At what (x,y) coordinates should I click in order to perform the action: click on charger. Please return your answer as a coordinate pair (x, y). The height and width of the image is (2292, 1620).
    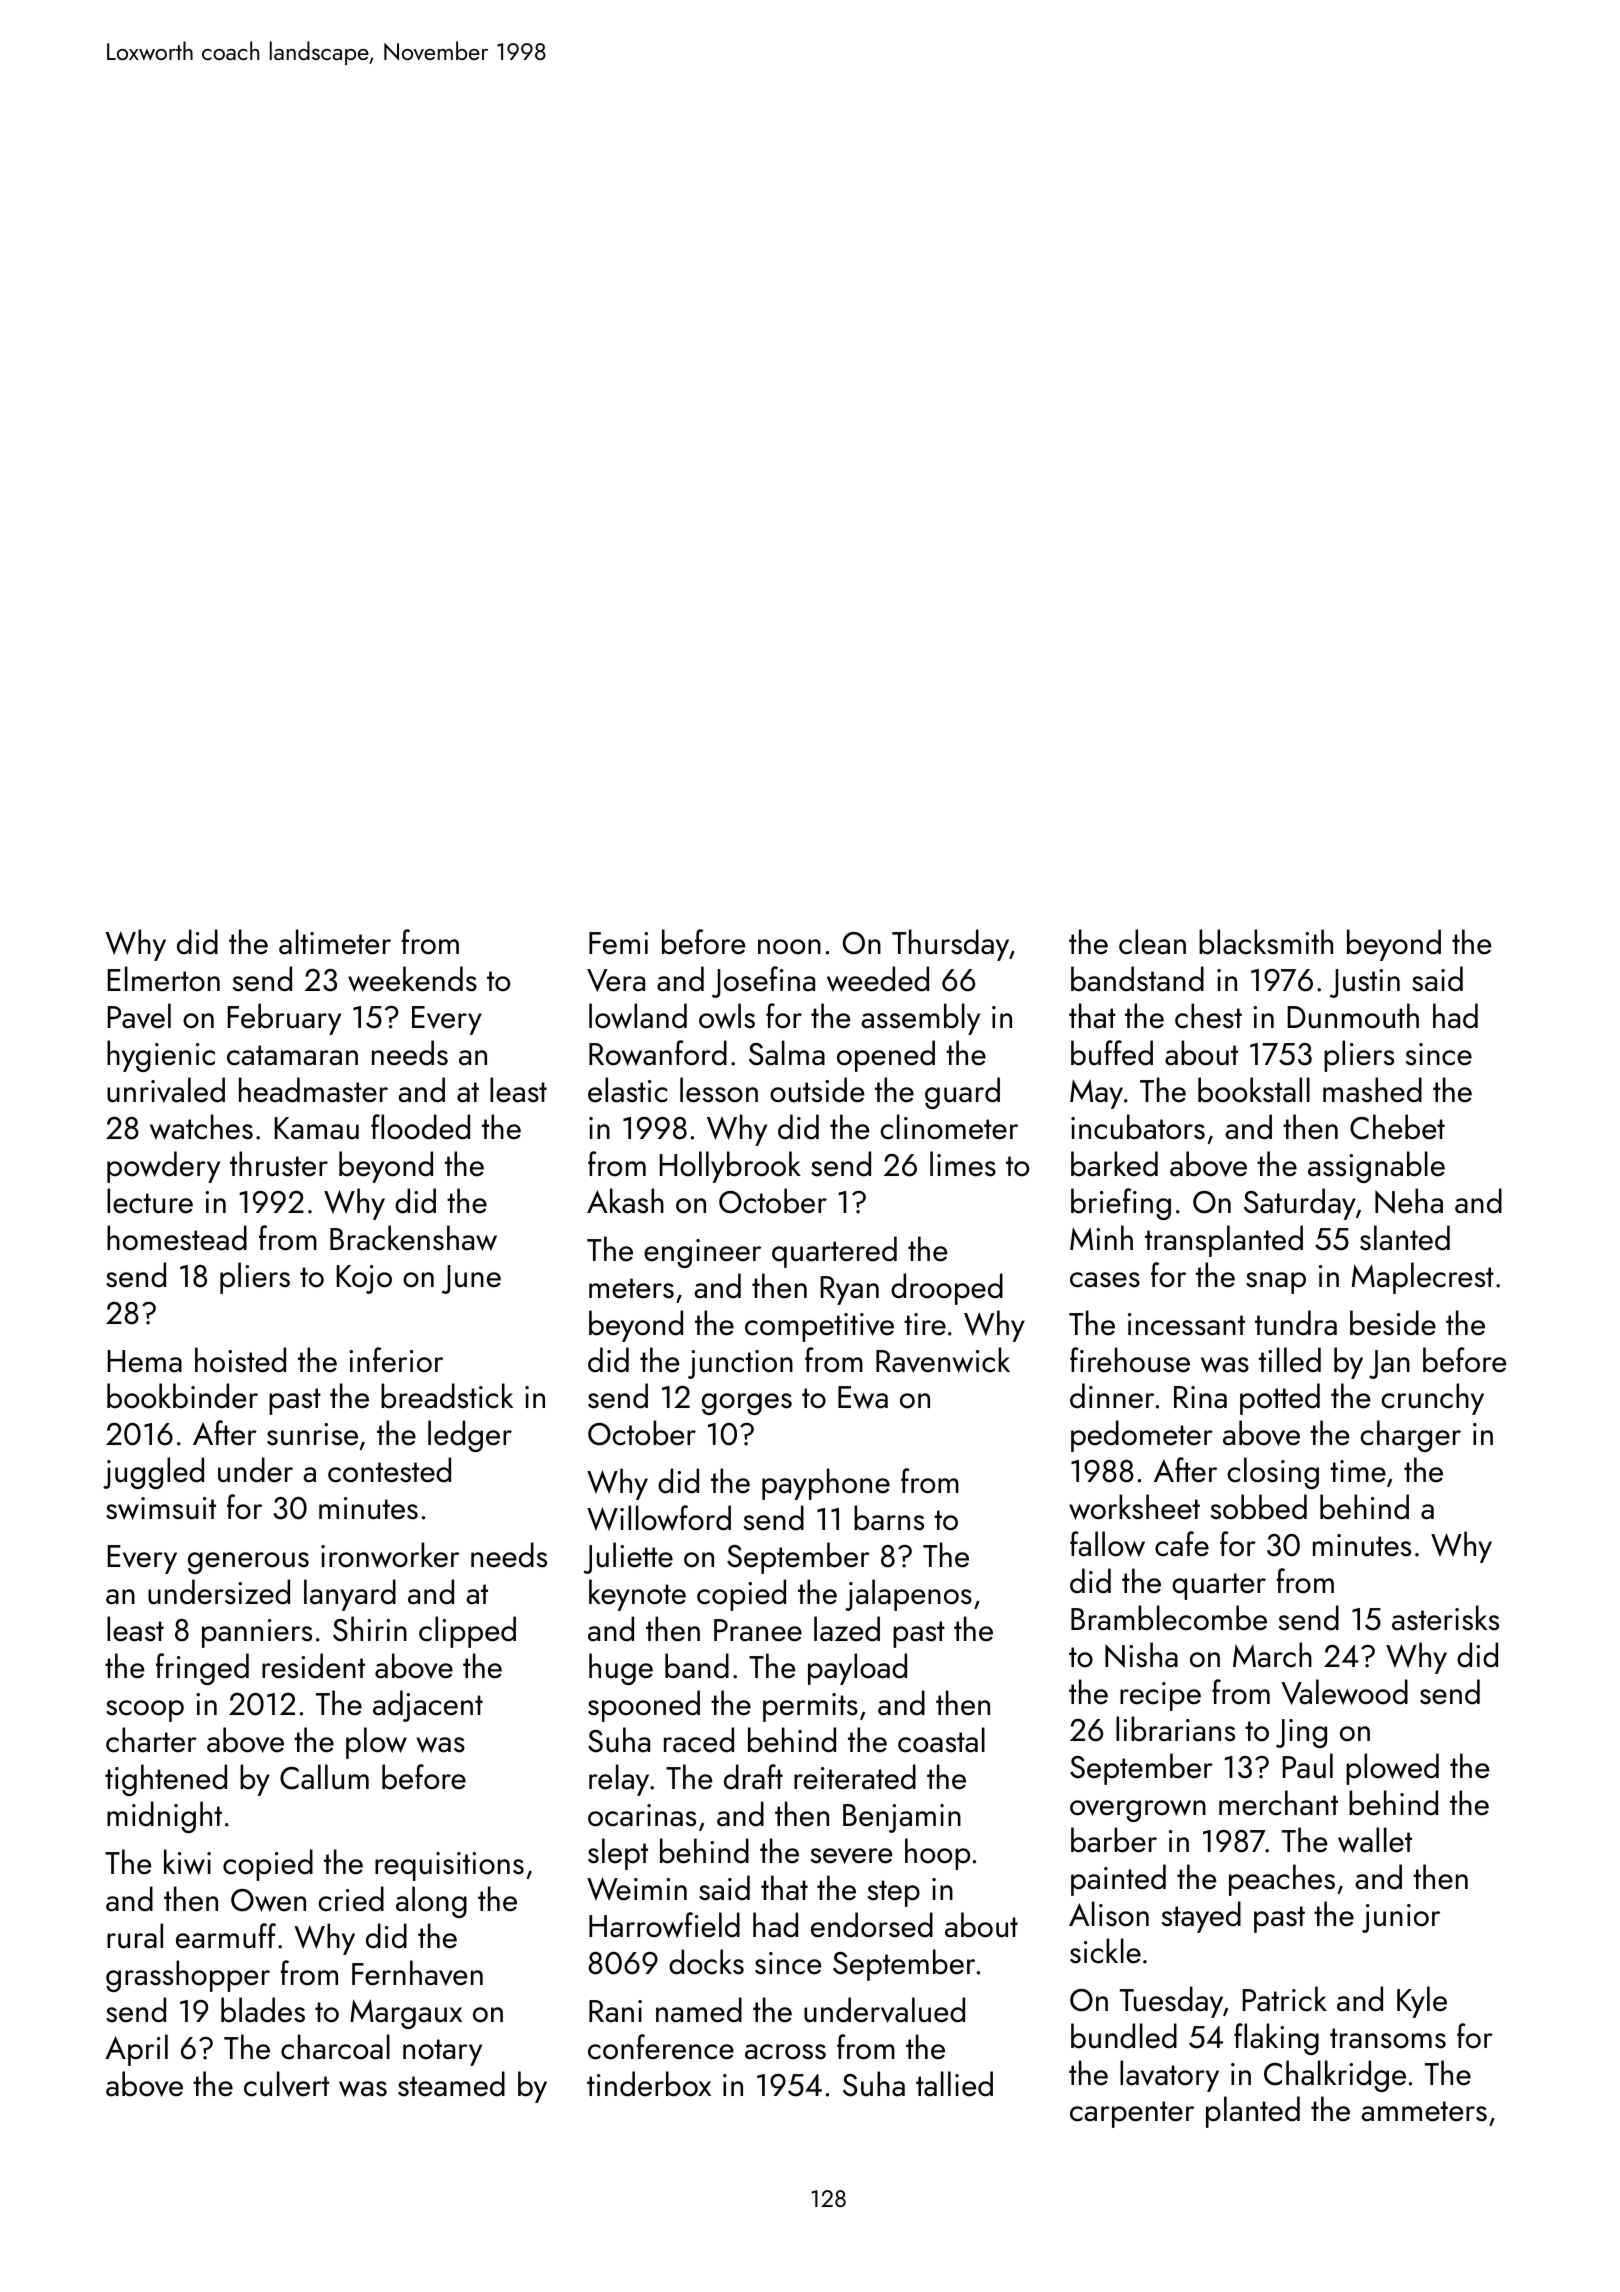
    Looking at the image, I should click on (1410, 1436).
